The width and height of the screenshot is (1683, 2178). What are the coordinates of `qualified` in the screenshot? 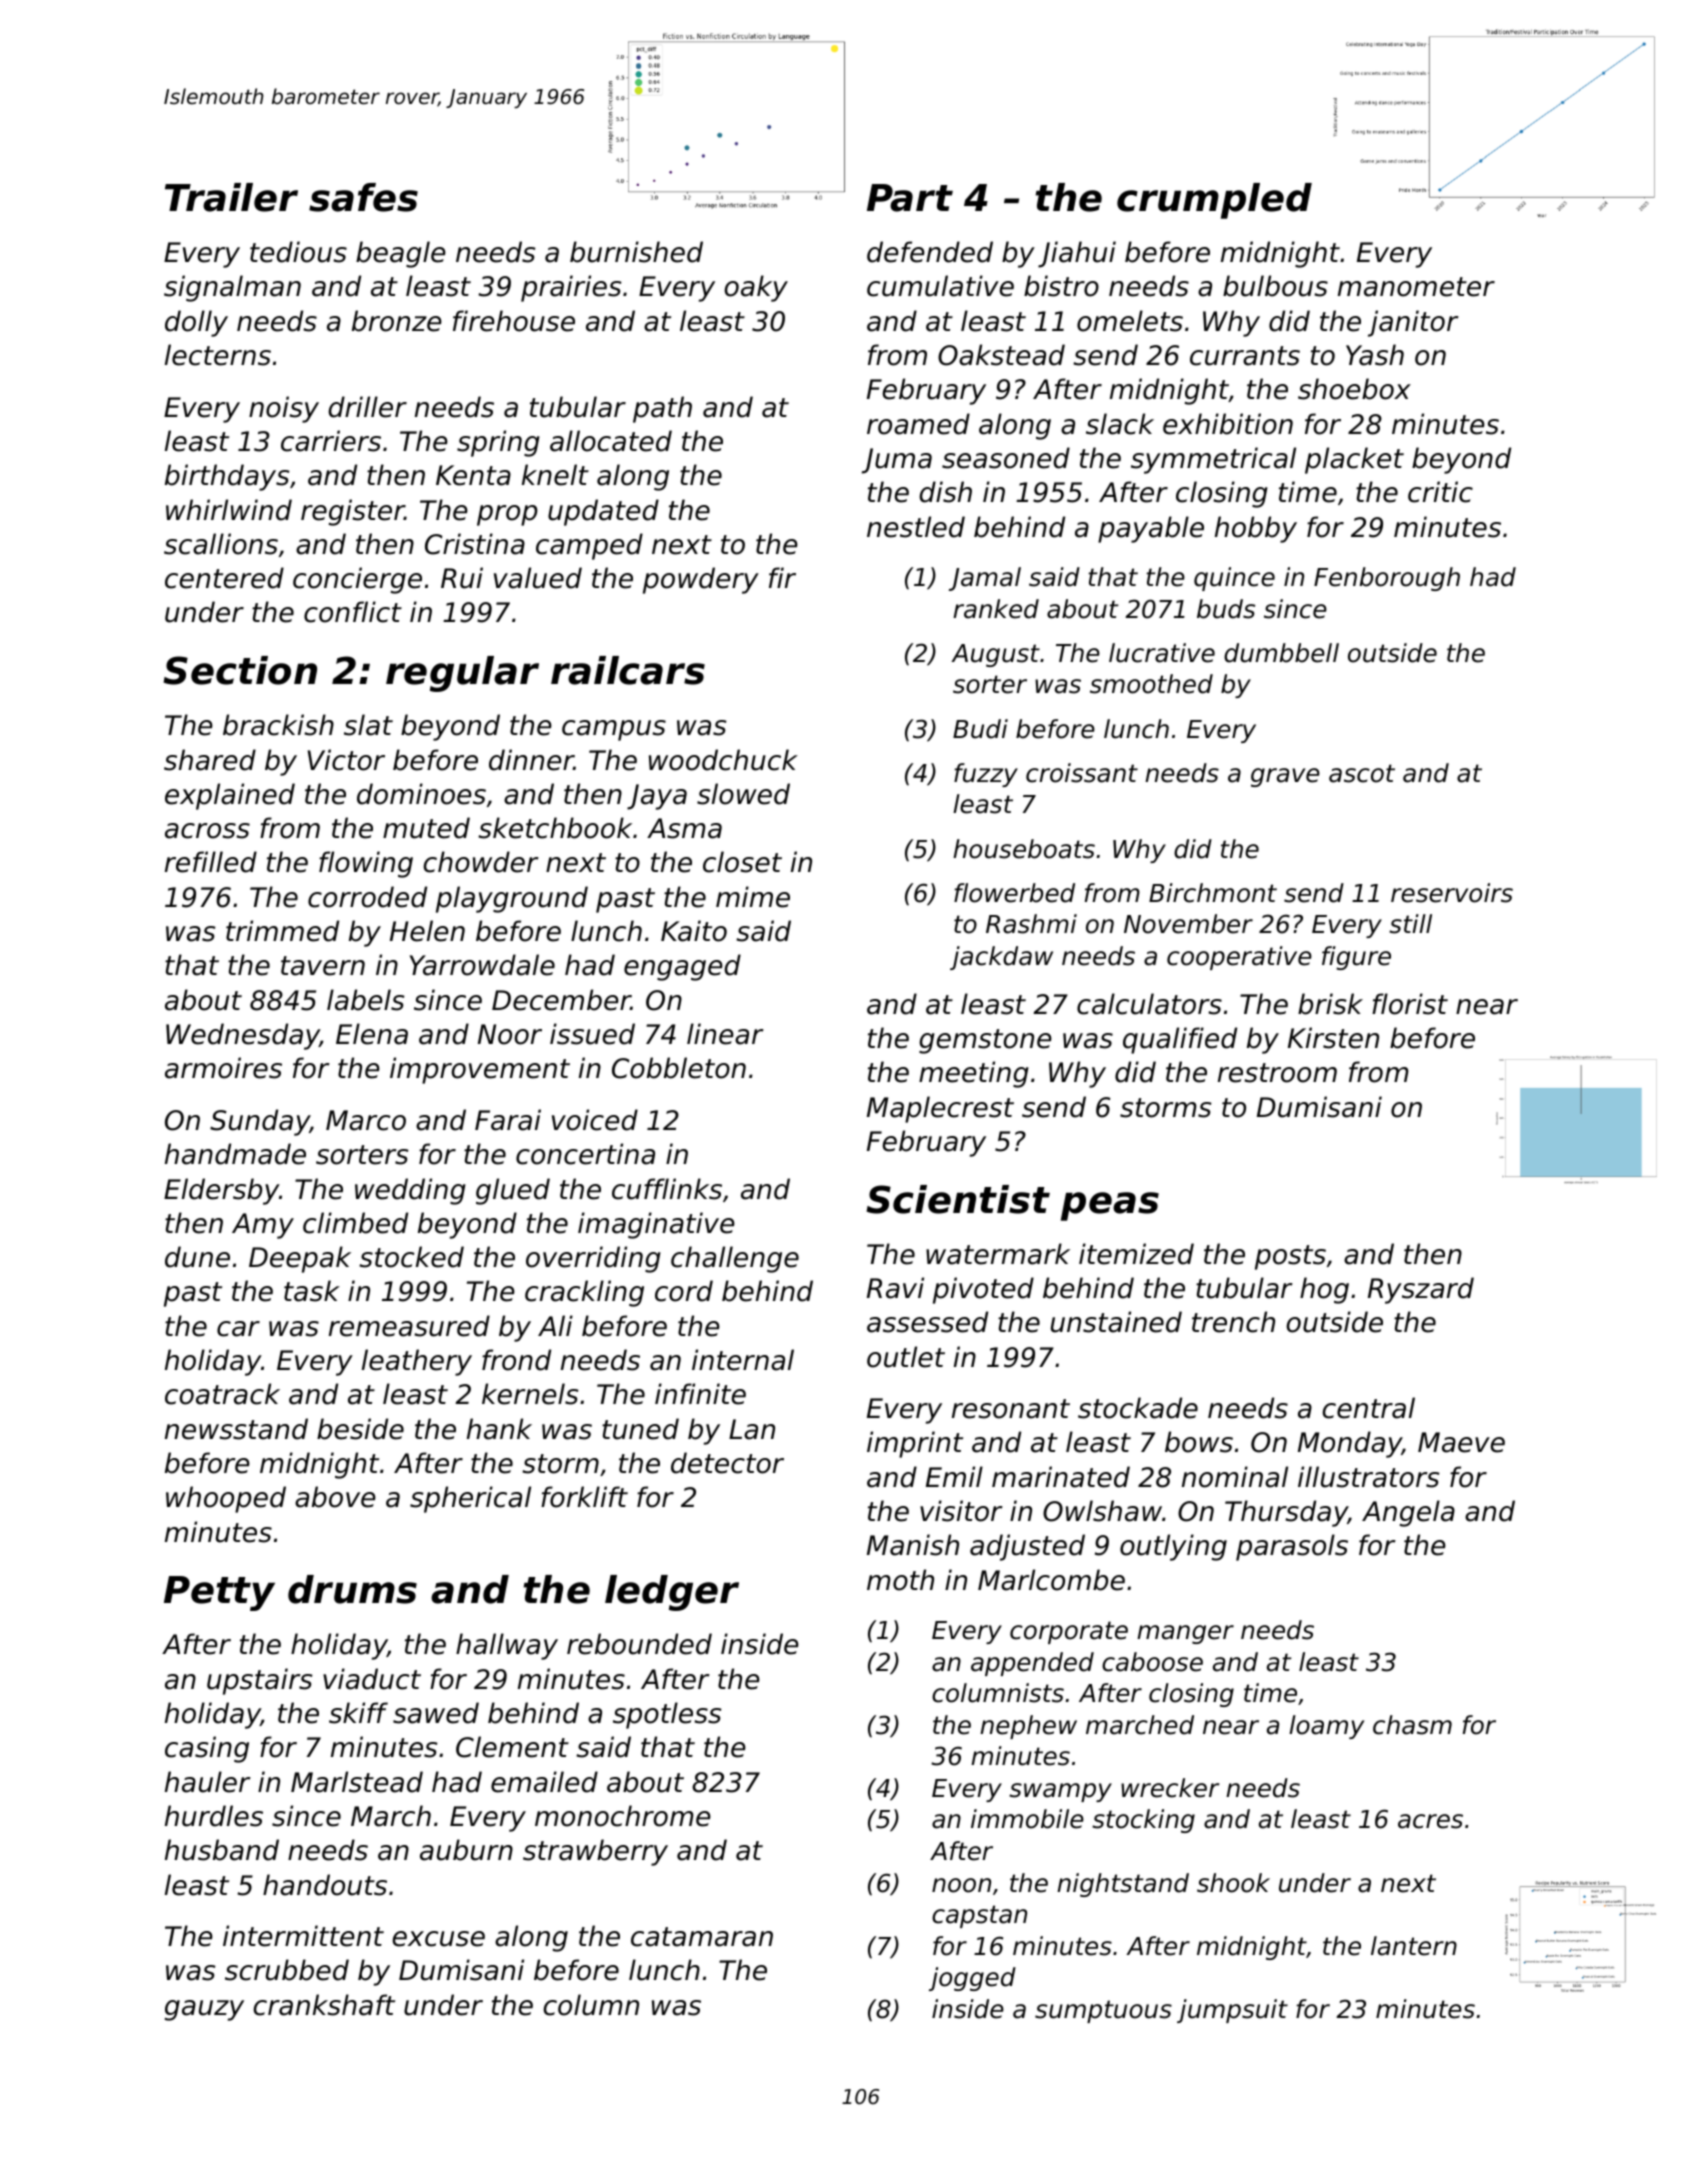 It's located at (1180, 1040).
